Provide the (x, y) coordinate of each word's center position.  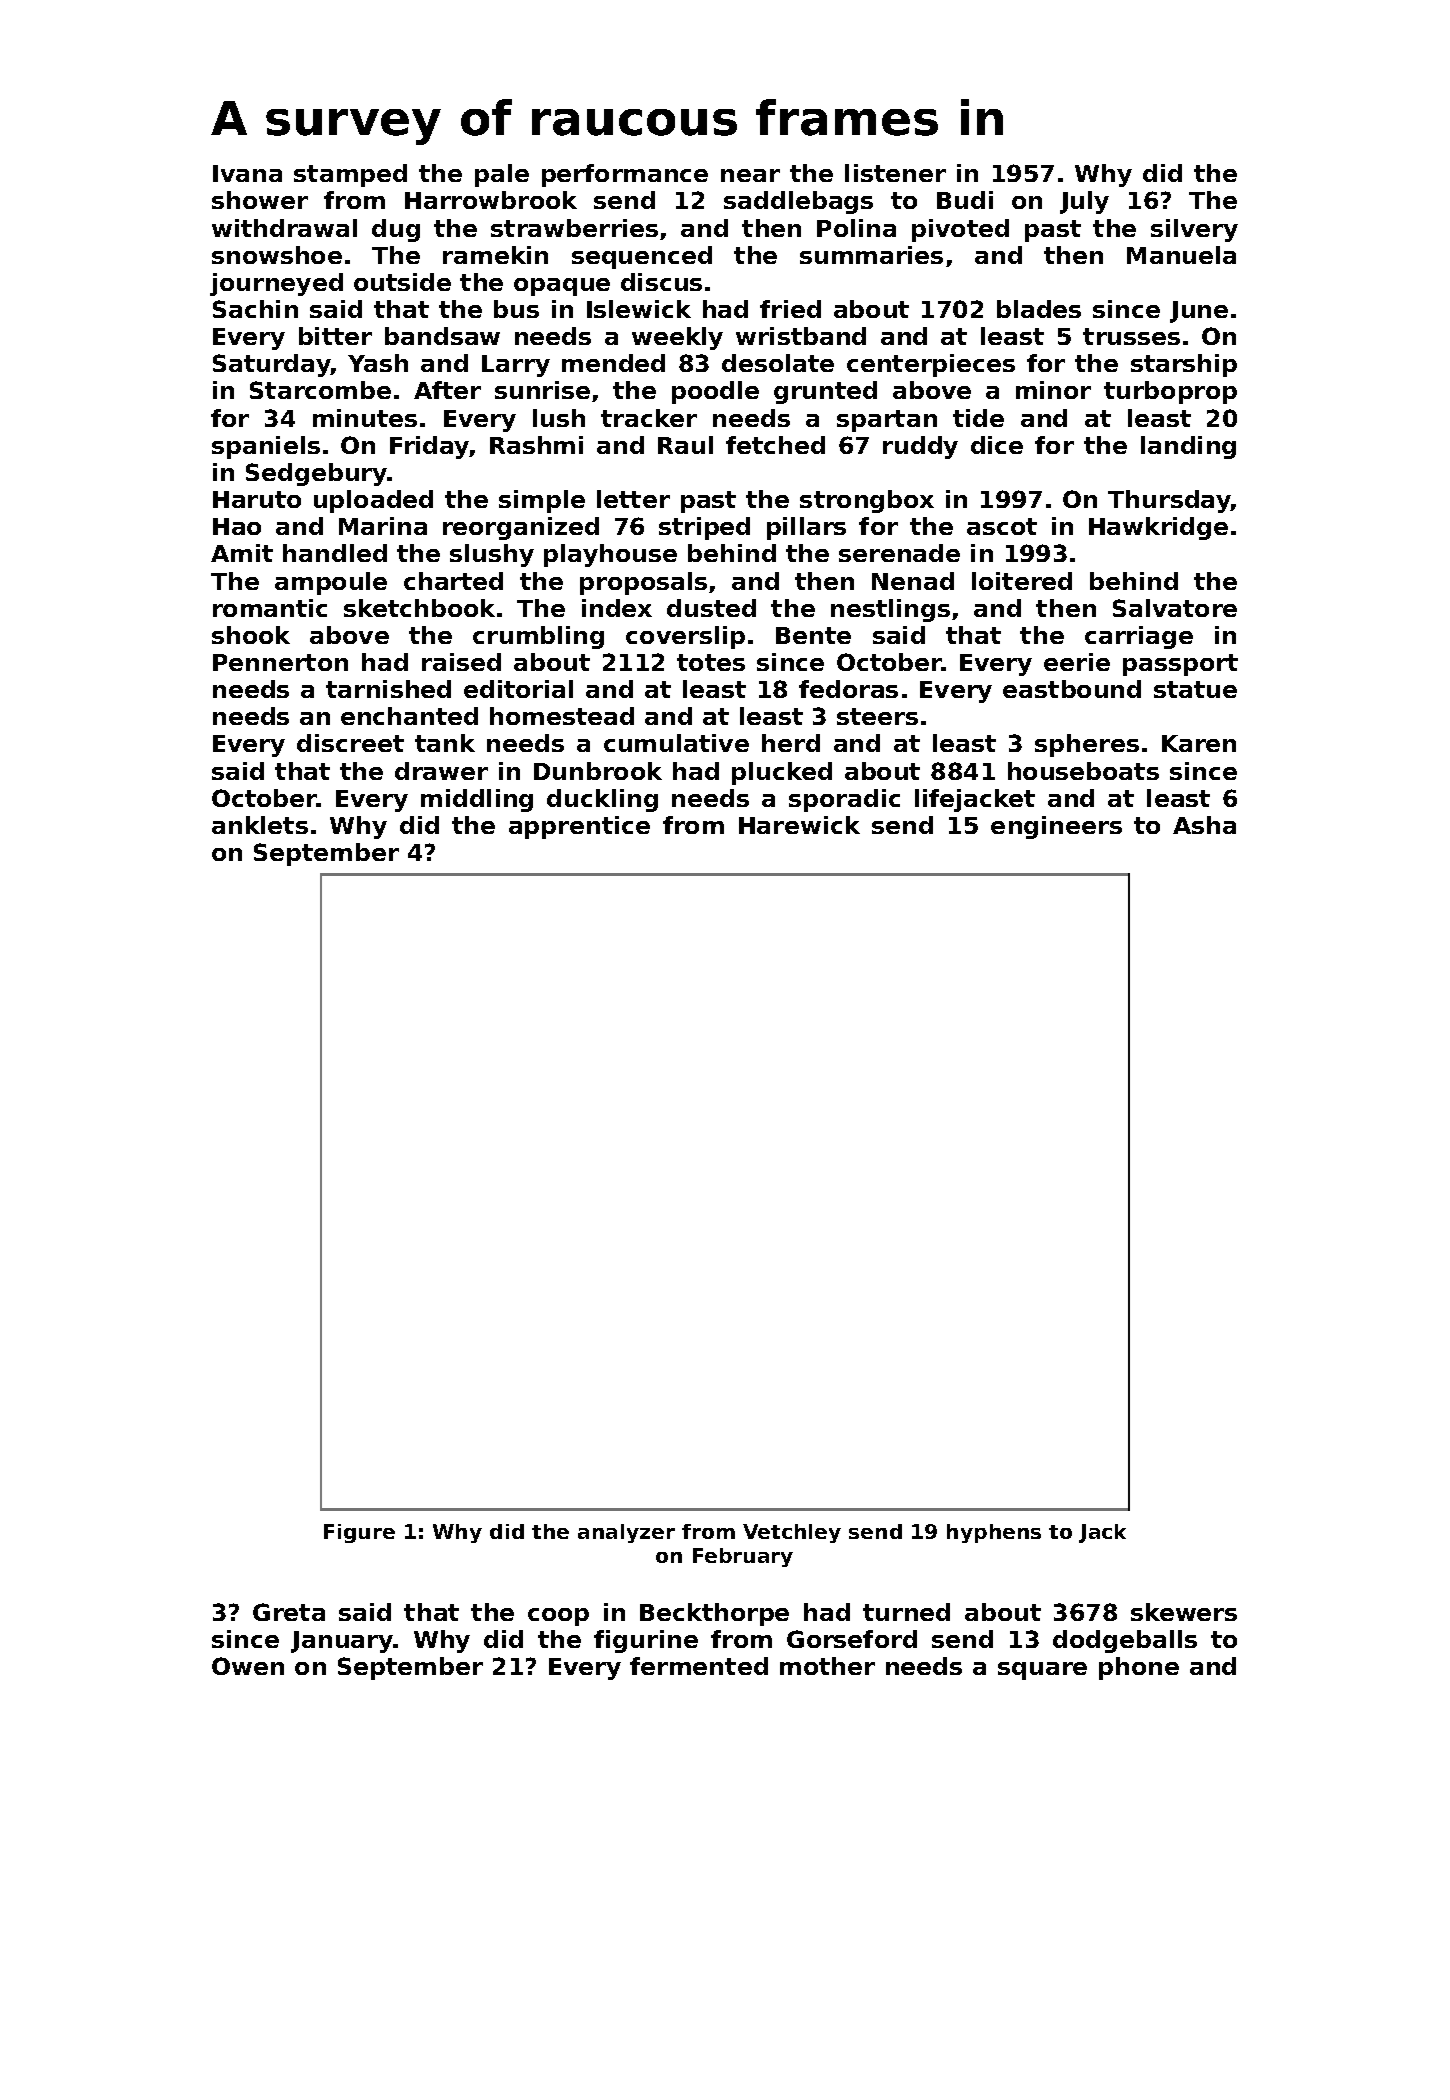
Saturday (272, 365)
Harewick (799, 825)
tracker (649, 418)
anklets (260, 825)
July (1084, 202)
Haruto (257, 499)
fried (790, 309)
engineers (1056, 827)
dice (997, 445)
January (342, 1642)
